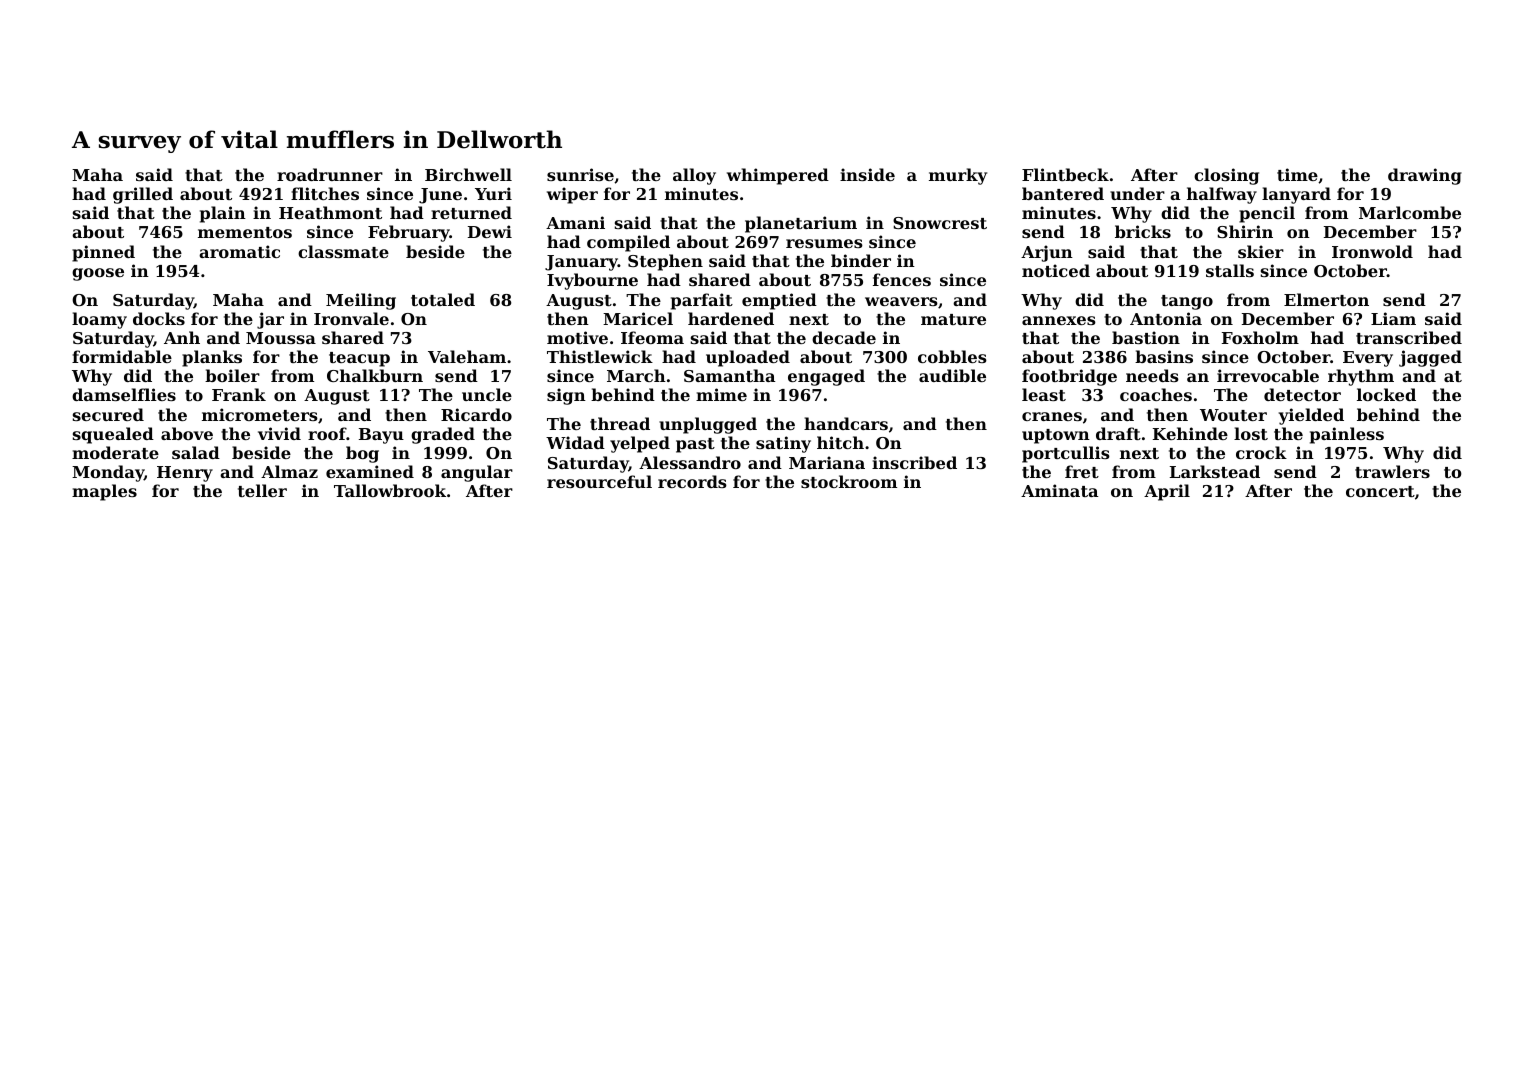 The height and width of the screenshot is (1084, 1534). Describe the element at coordinates (223, 214) in the screenshot. I see `plain` at that location.
